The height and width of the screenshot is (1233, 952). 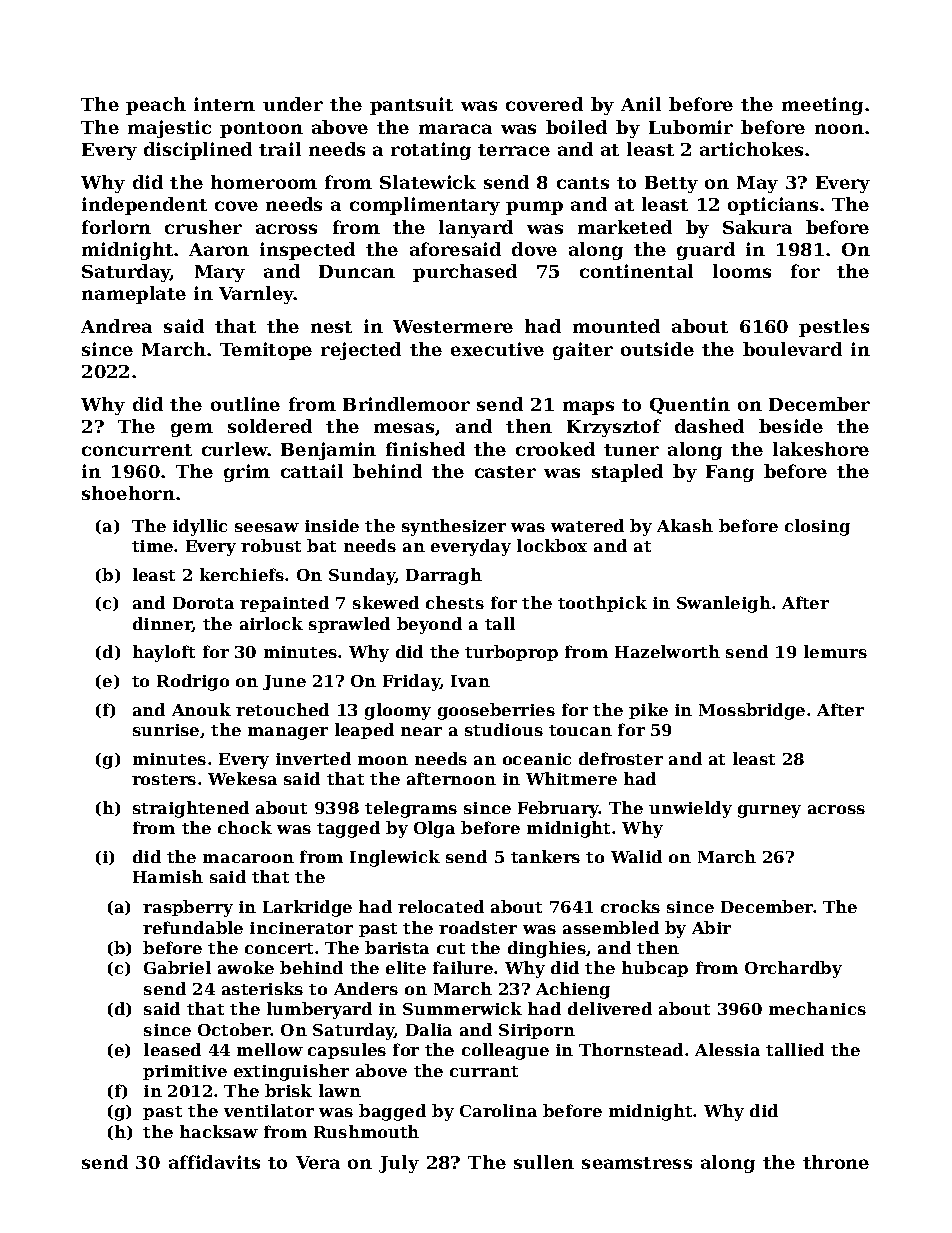 What do you see at coordinates (835, 651) in the screenshot?
I see `lemurs` at bounding box center [835, 651].
